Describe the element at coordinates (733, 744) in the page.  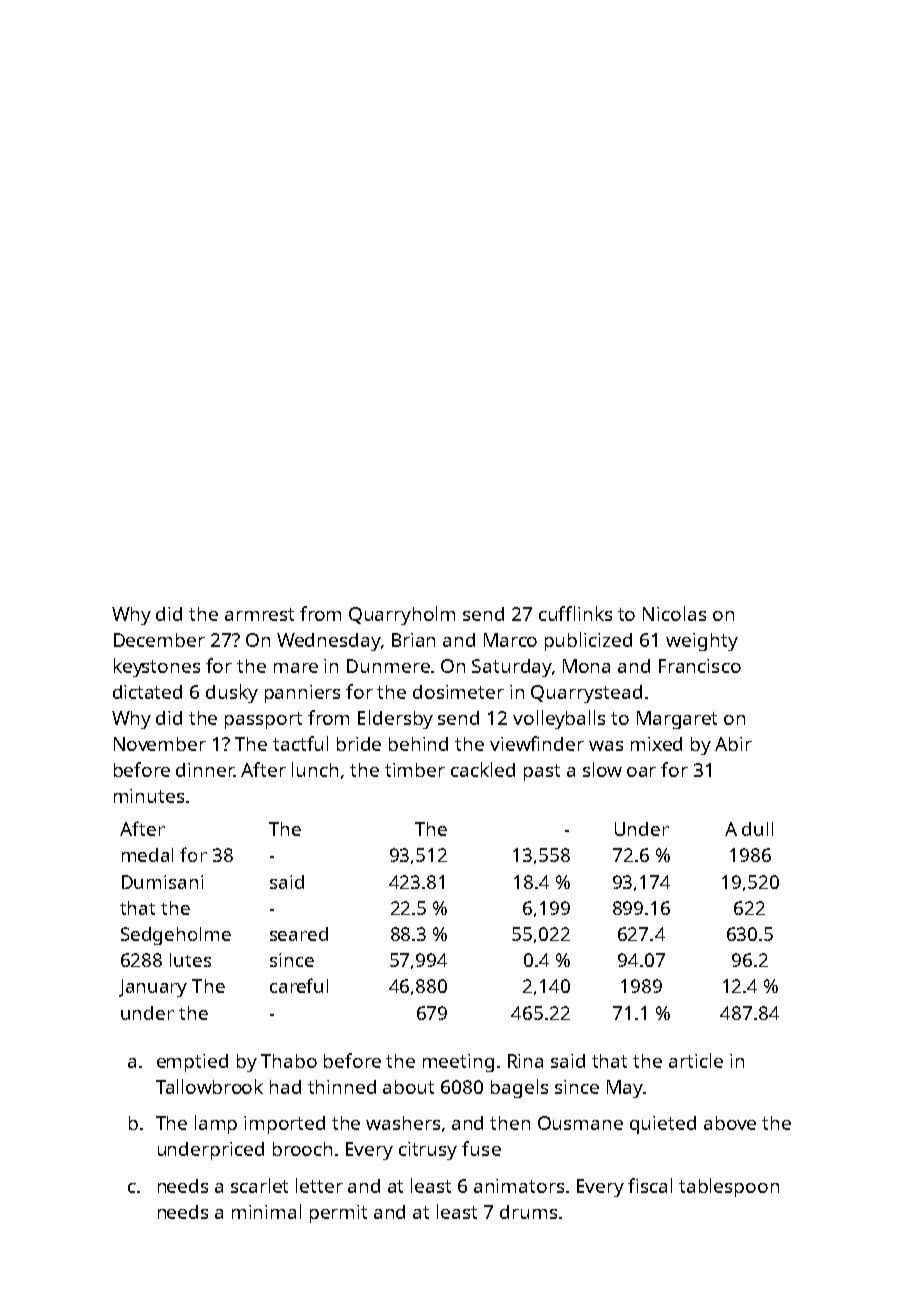
I see `Abir` at that location.
